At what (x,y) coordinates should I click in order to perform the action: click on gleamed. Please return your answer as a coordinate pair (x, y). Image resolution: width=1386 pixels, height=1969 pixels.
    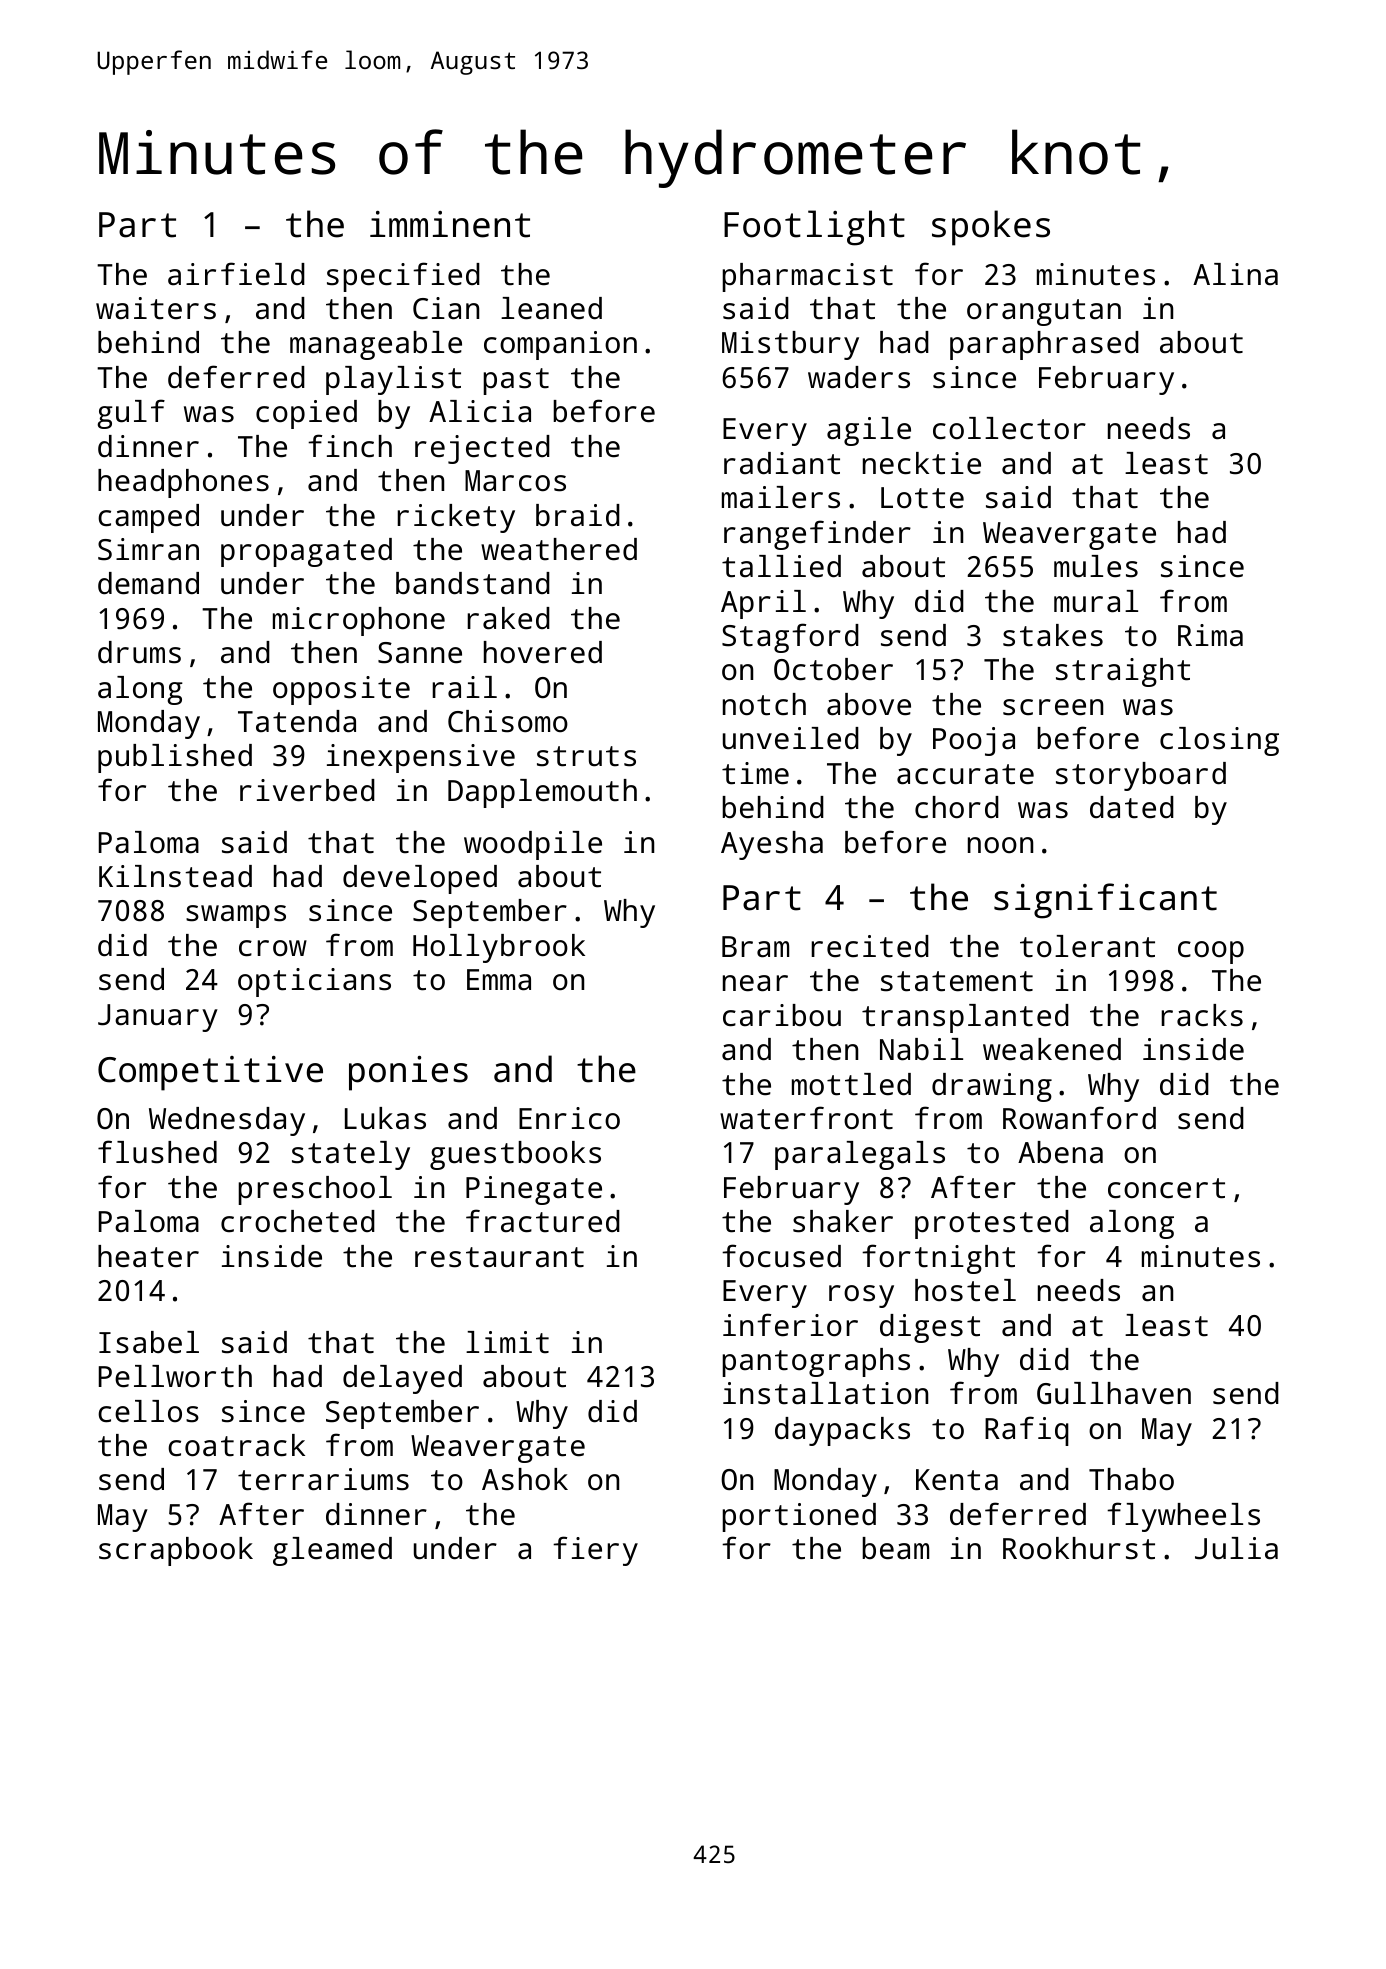
    Looking at the image, I should click on (332, 1551).
